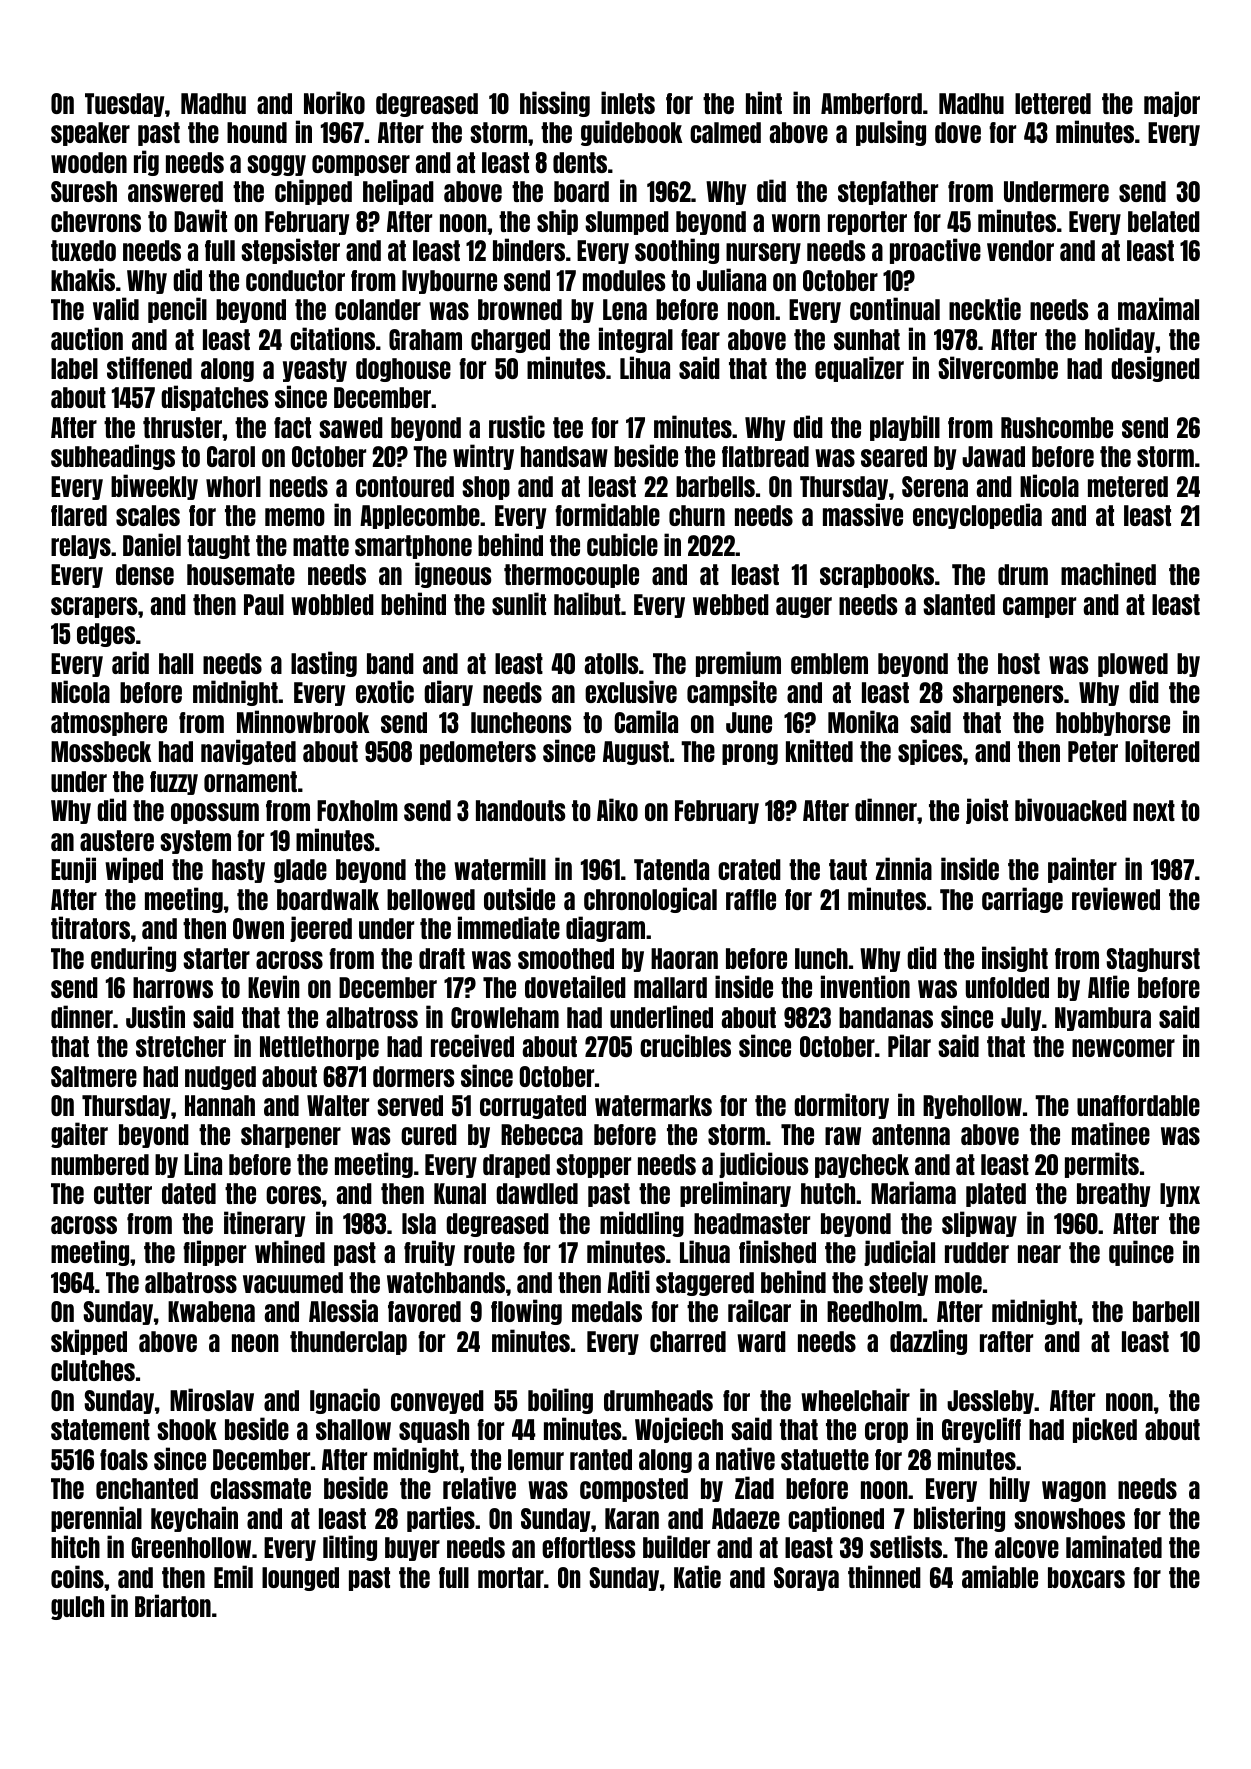  I want to click on integral, so click(636, 340).
